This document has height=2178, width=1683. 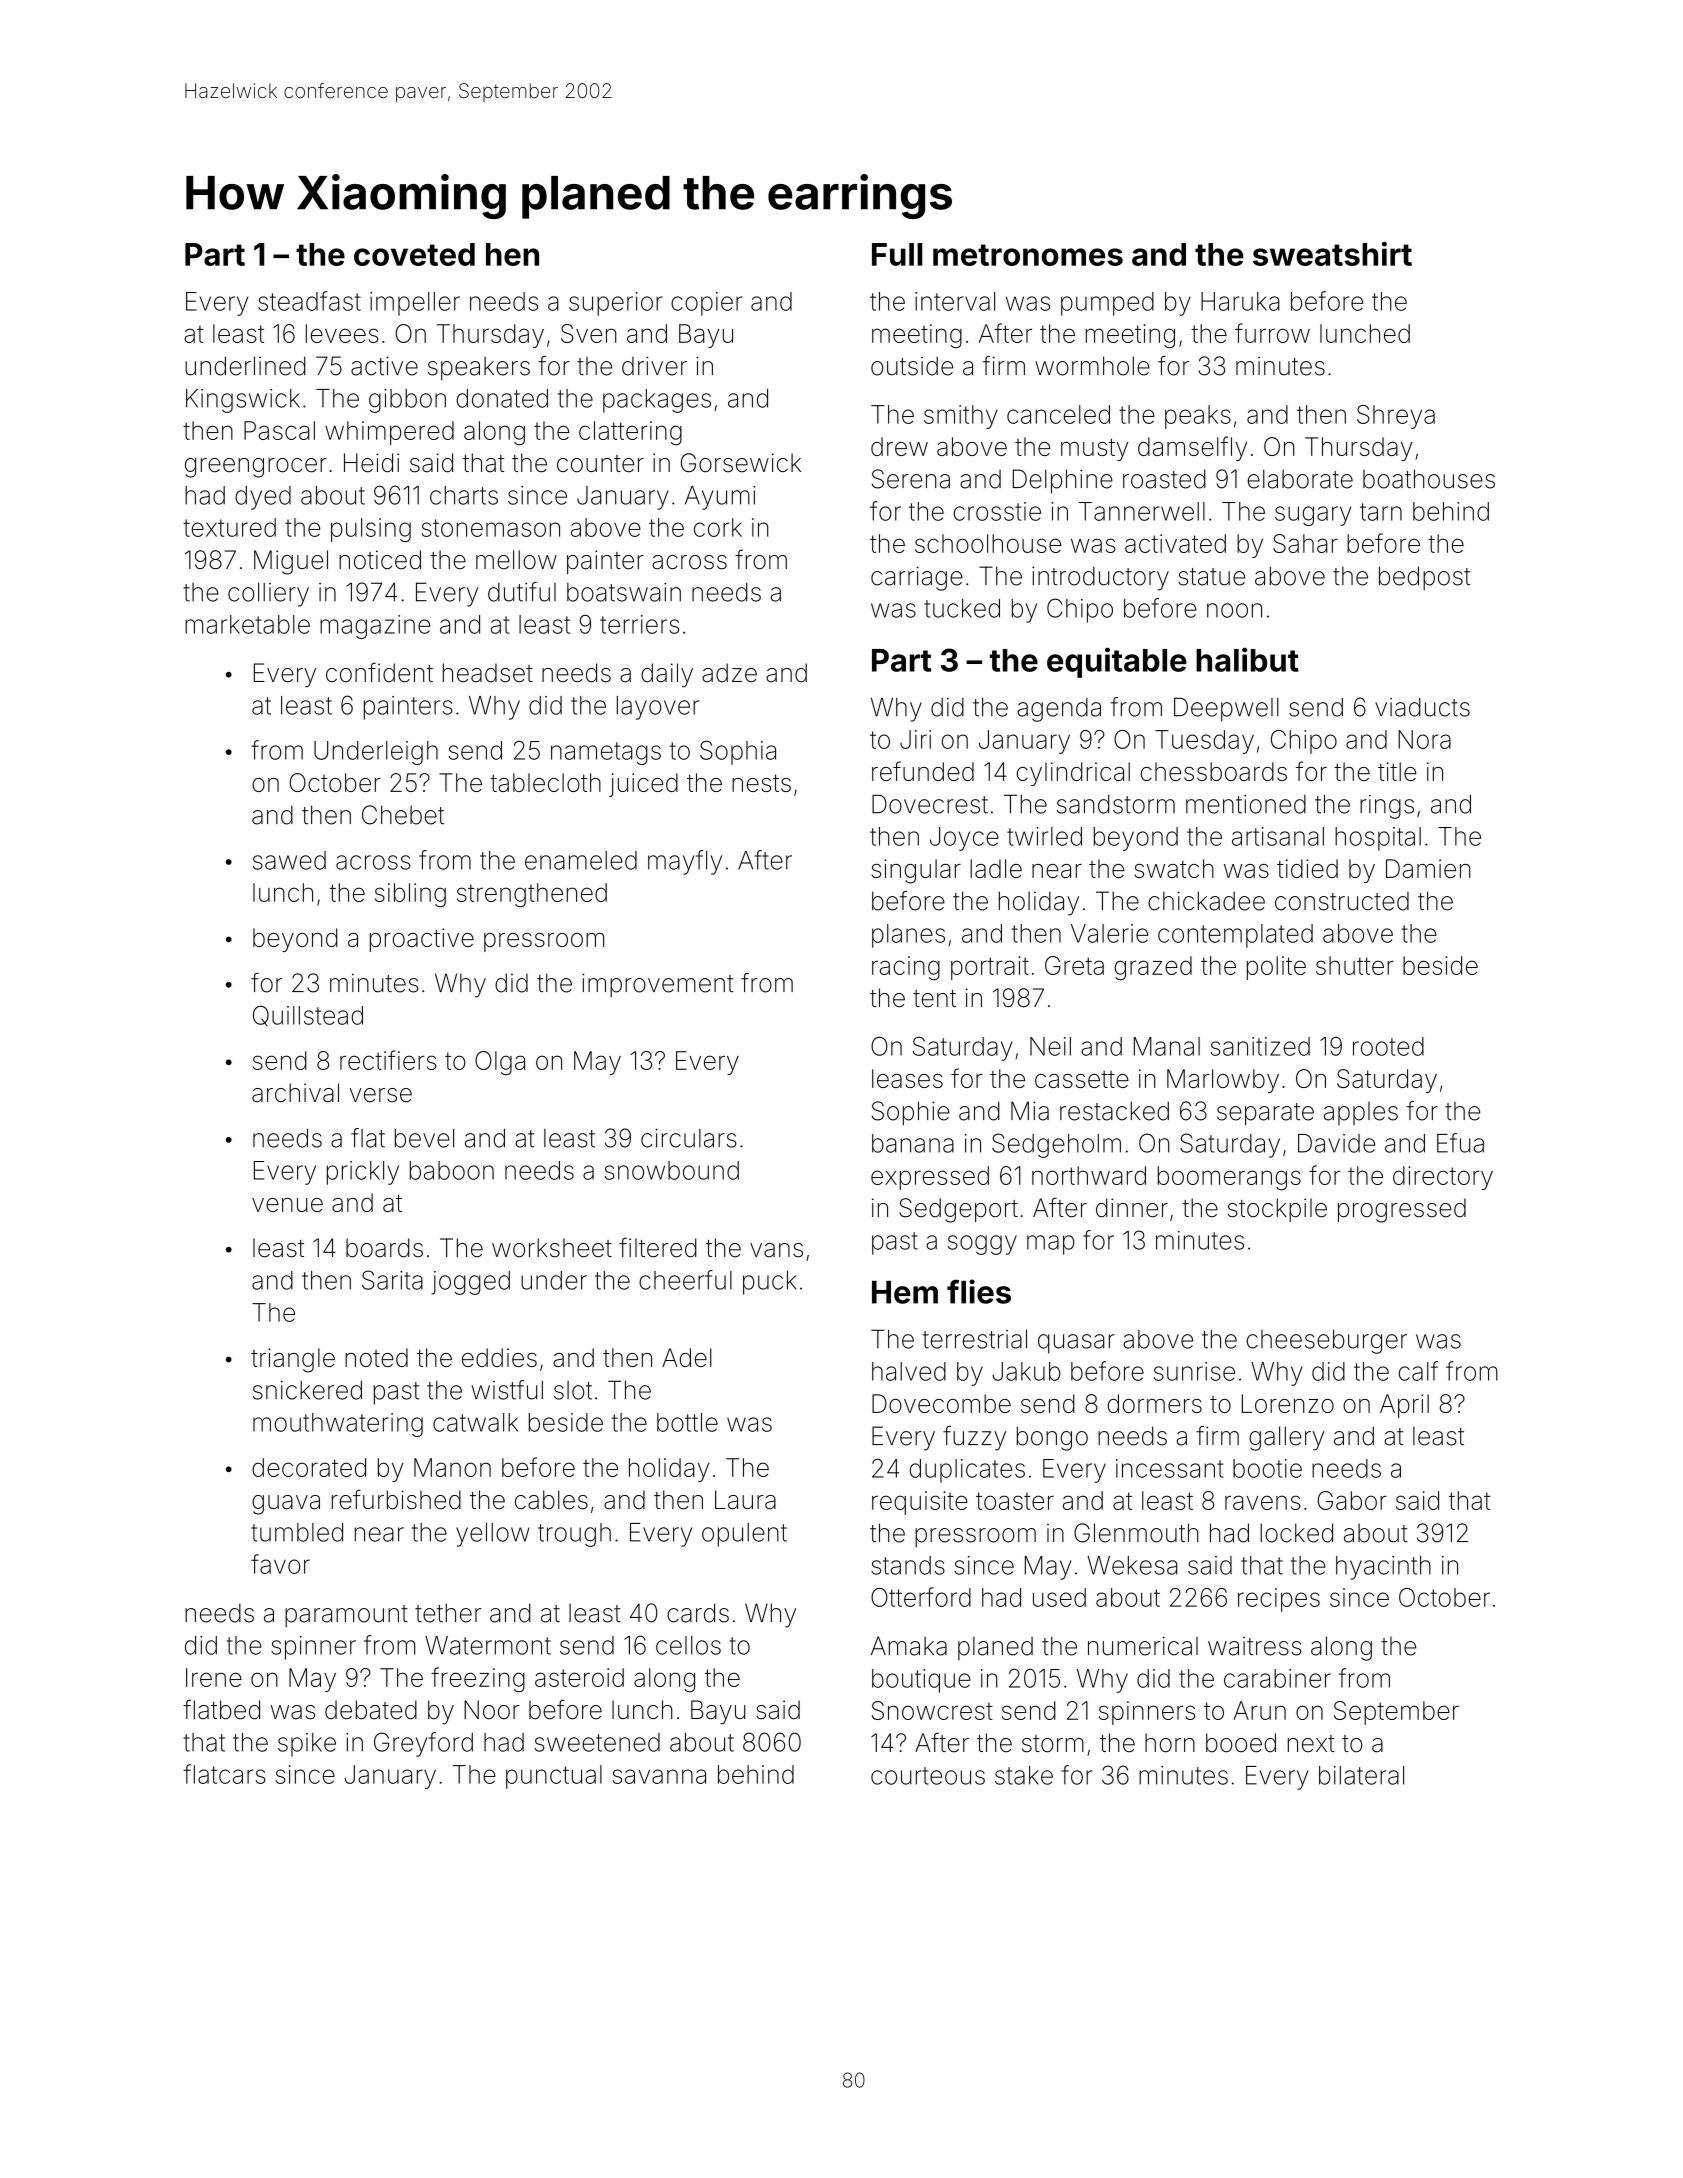 I want to click on jogged, so click(x=470, y=1283).
